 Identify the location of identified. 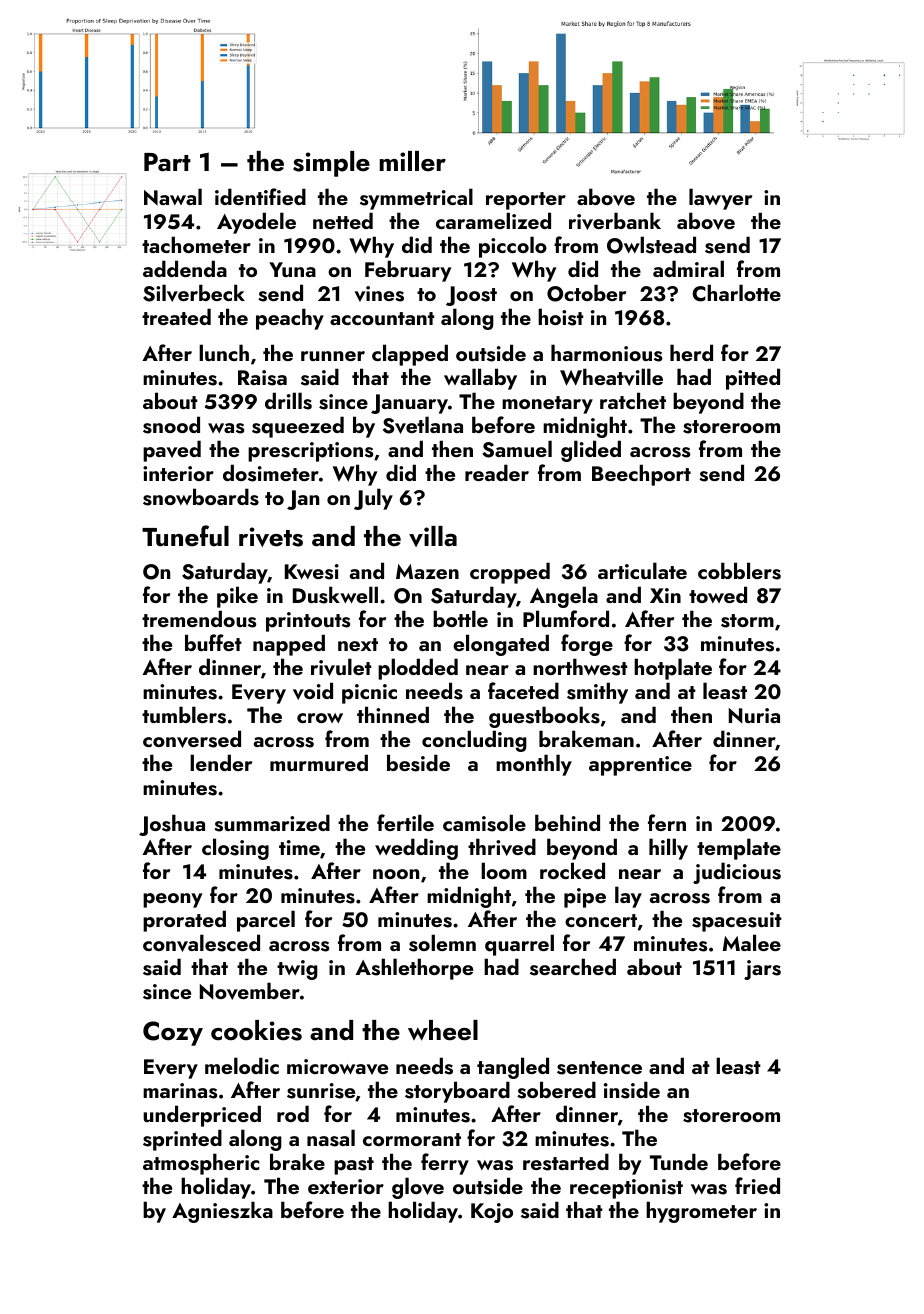
(260, 196).
